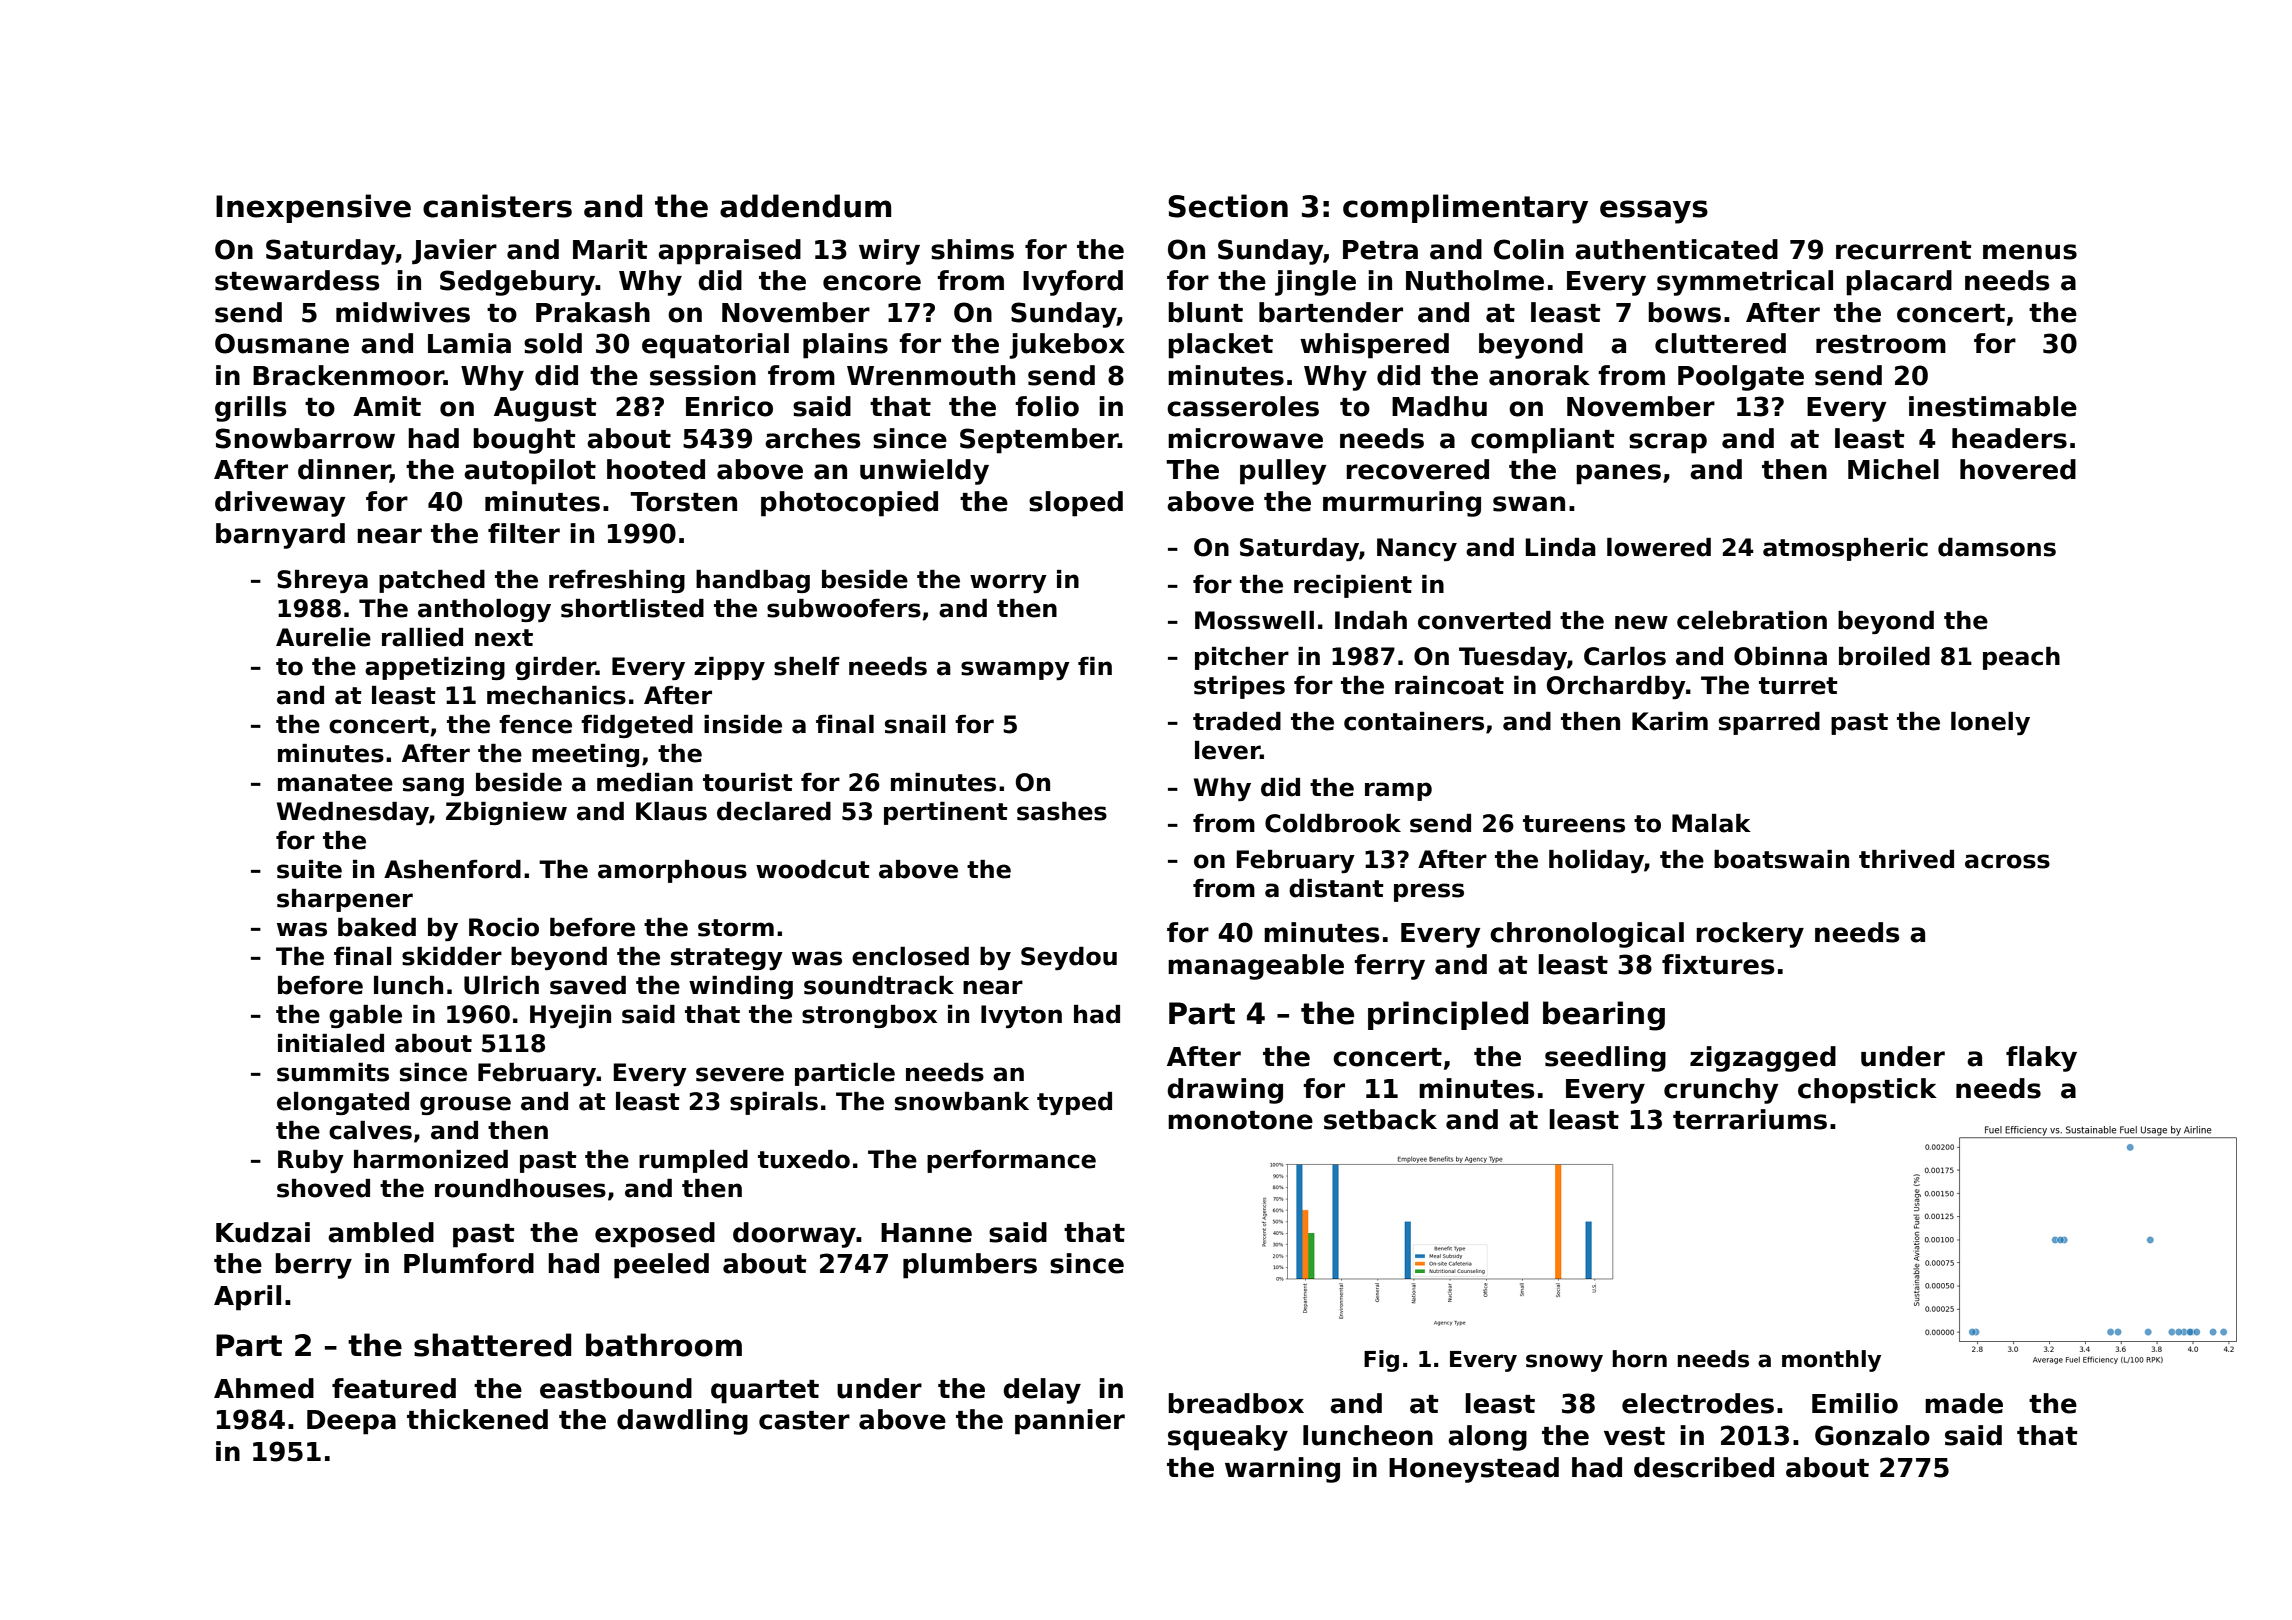 The height and width of the screenshot is (1620, 2292). I want to click on broiled, so click(1884, 656).
